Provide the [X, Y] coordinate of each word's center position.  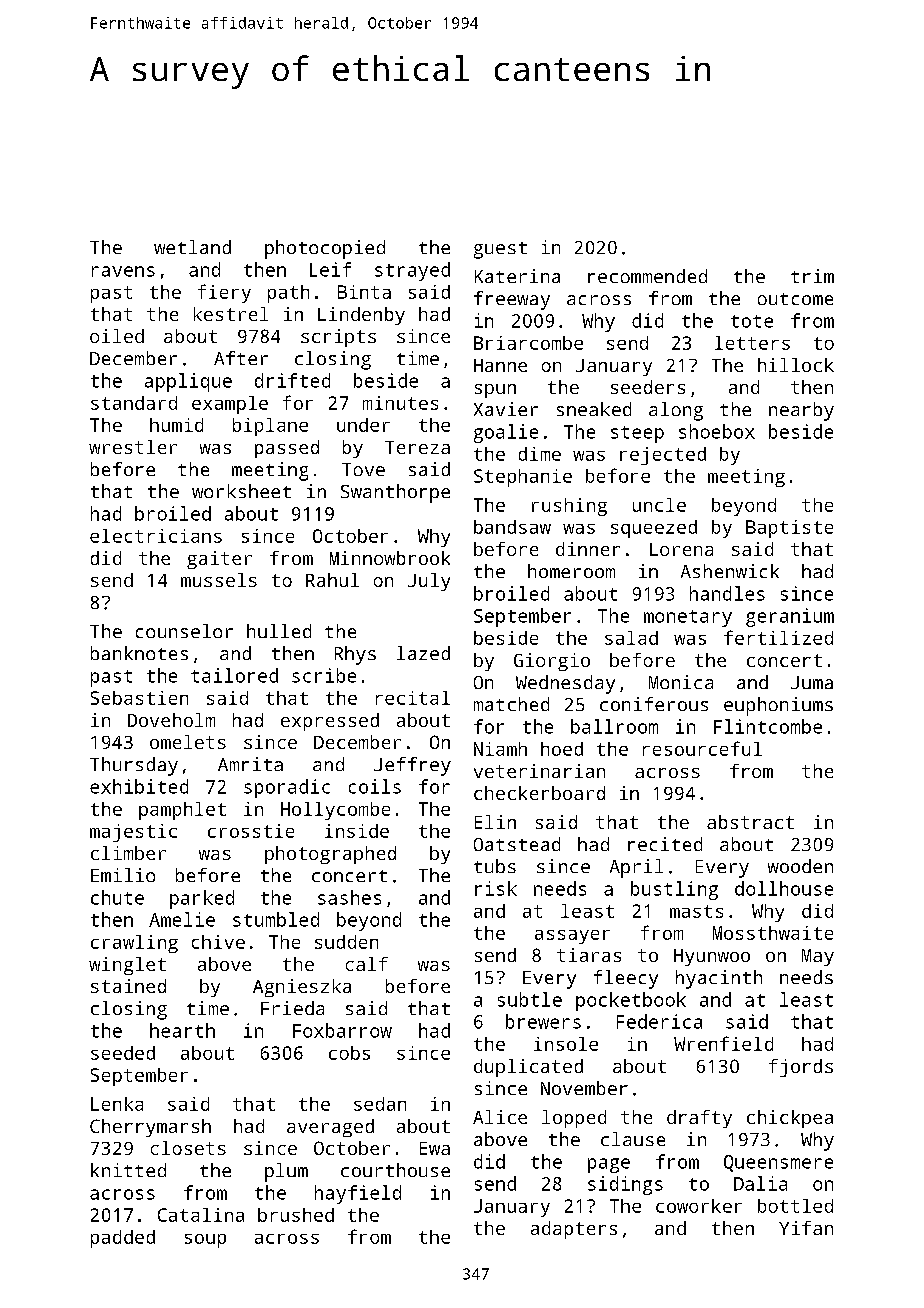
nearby [801, 411]
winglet [127, 966]
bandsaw [512, 527]
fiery [224, 293]
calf [367, 964]
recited [665, 844]
